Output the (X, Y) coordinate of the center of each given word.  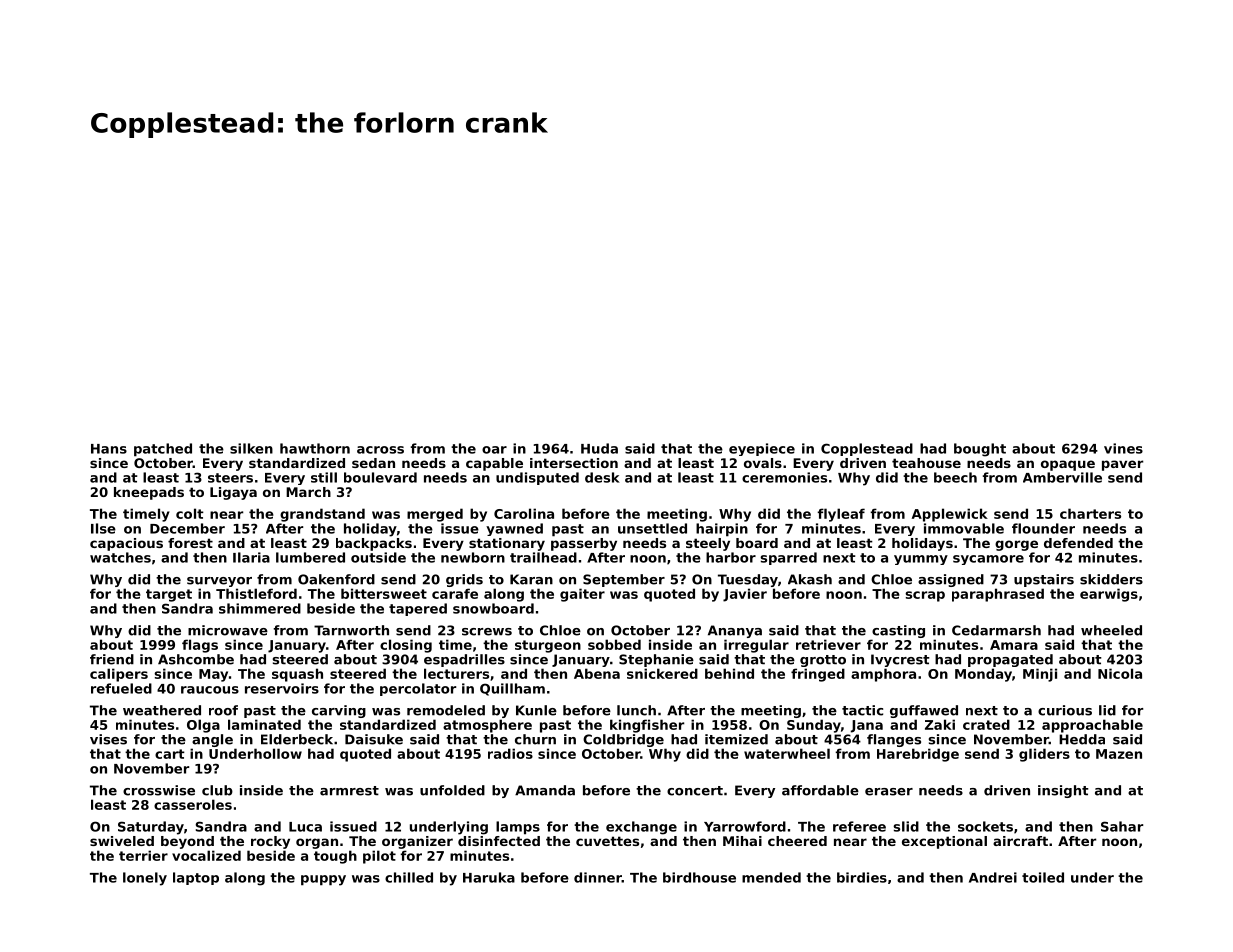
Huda (599, 448)
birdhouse (699, 877)
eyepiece (762, 449)
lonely (145, 879)
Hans (109, 449)
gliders (1044, 755)
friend (112, 659)
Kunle (536, 710)
